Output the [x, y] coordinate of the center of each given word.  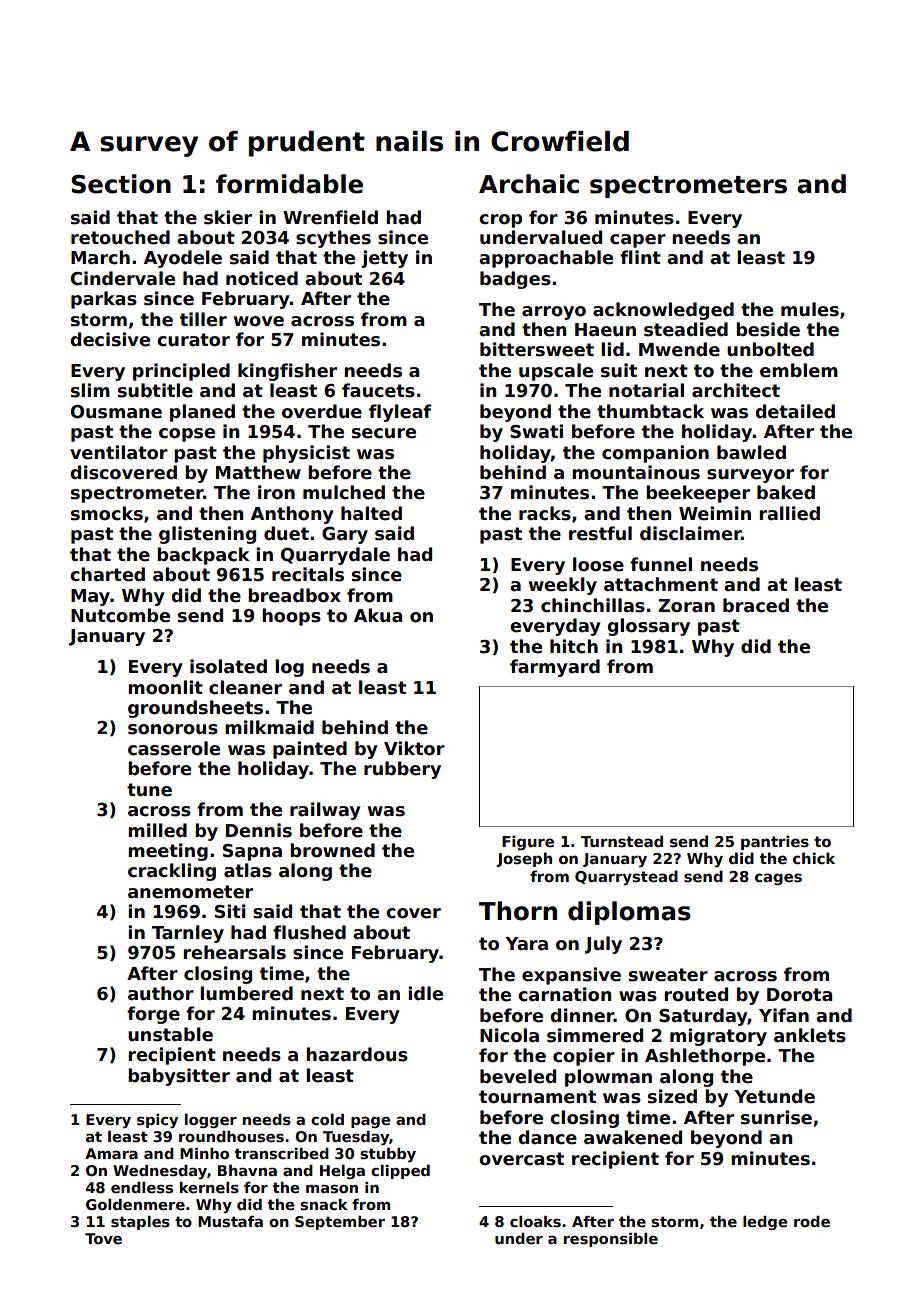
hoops [291, 617]
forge [153, 1015]
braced [756, 605]
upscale [556, 372]
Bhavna [247, 1170]
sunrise [776, 1117]
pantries [775, 842]
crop [500, 221]
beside [768, 329]
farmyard [555, 668]
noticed [262, 278]
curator [193, 340]
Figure [528, 843]
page [370, 1122]
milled [157, 830]
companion [655, 454]
